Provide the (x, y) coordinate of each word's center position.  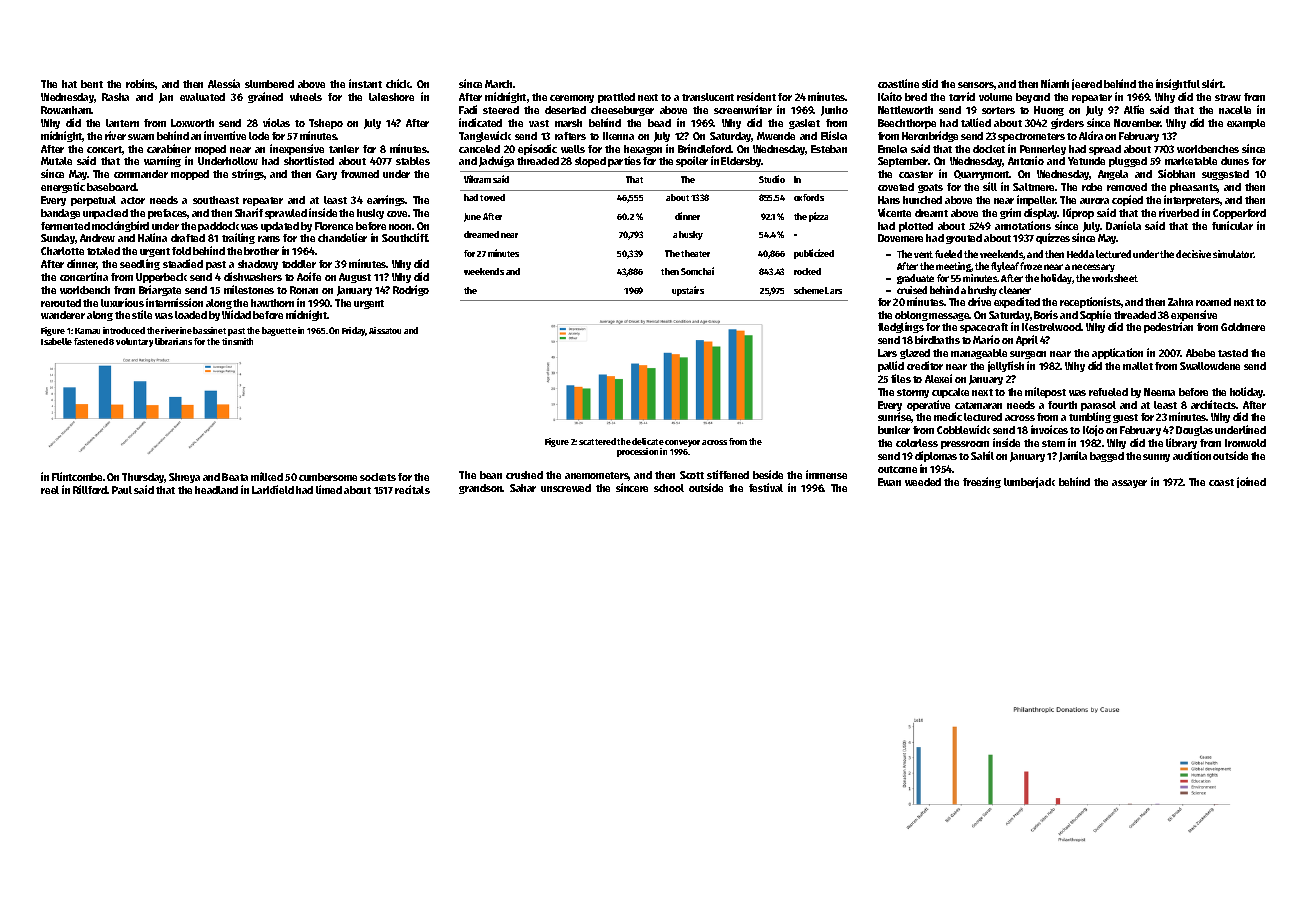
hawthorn (272, 303)
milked (267, 476)
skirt (1213, 83)
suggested (1225, 175)
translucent (708, 97)
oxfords (809, 197)
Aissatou (385, 330)
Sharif (249, 212)
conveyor (682, 443)
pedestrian (1168, 327)
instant (365, 83)
